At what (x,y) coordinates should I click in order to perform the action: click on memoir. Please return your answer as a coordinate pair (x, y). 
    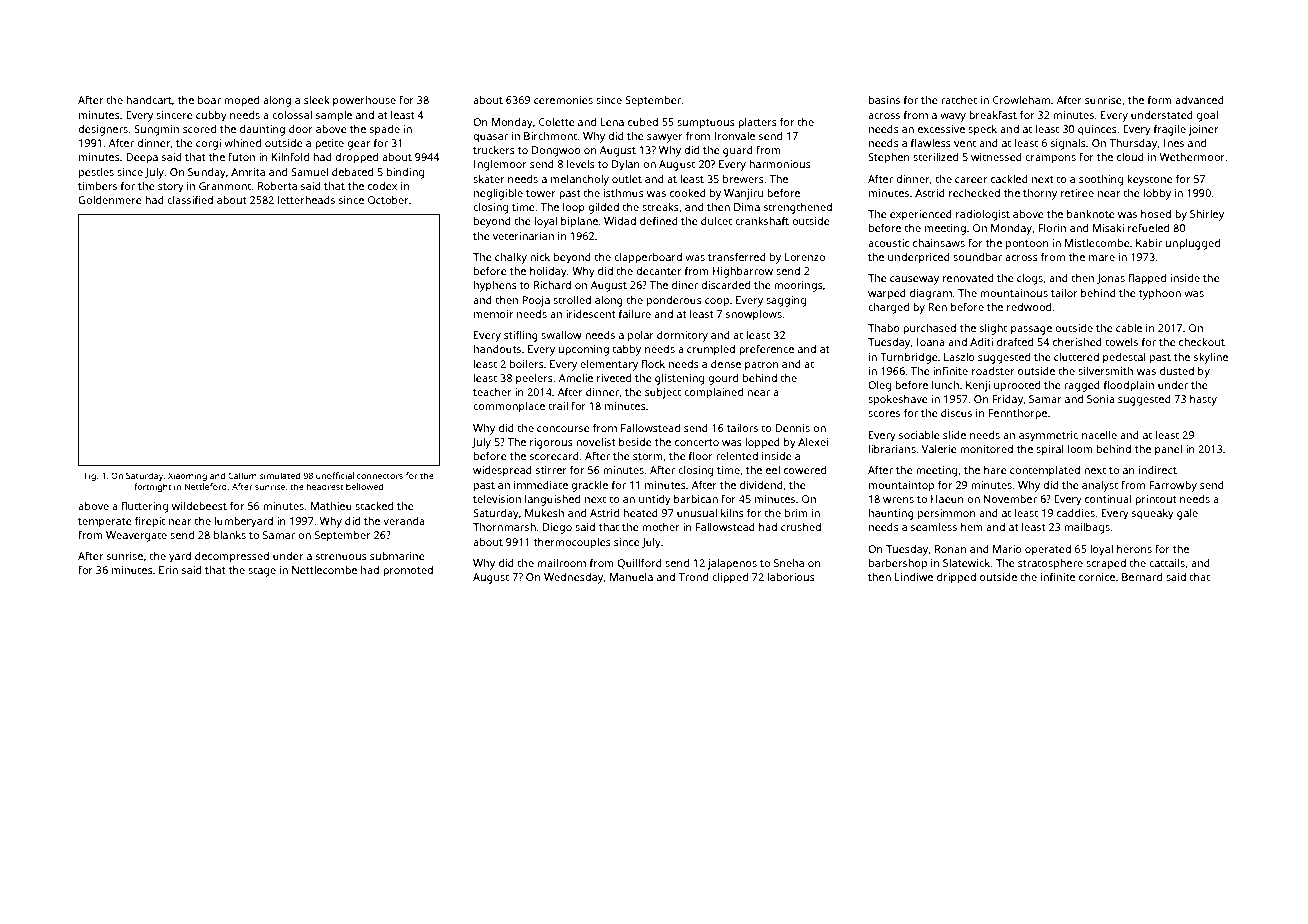
    Looking at the image, I should click on (494, 314).
